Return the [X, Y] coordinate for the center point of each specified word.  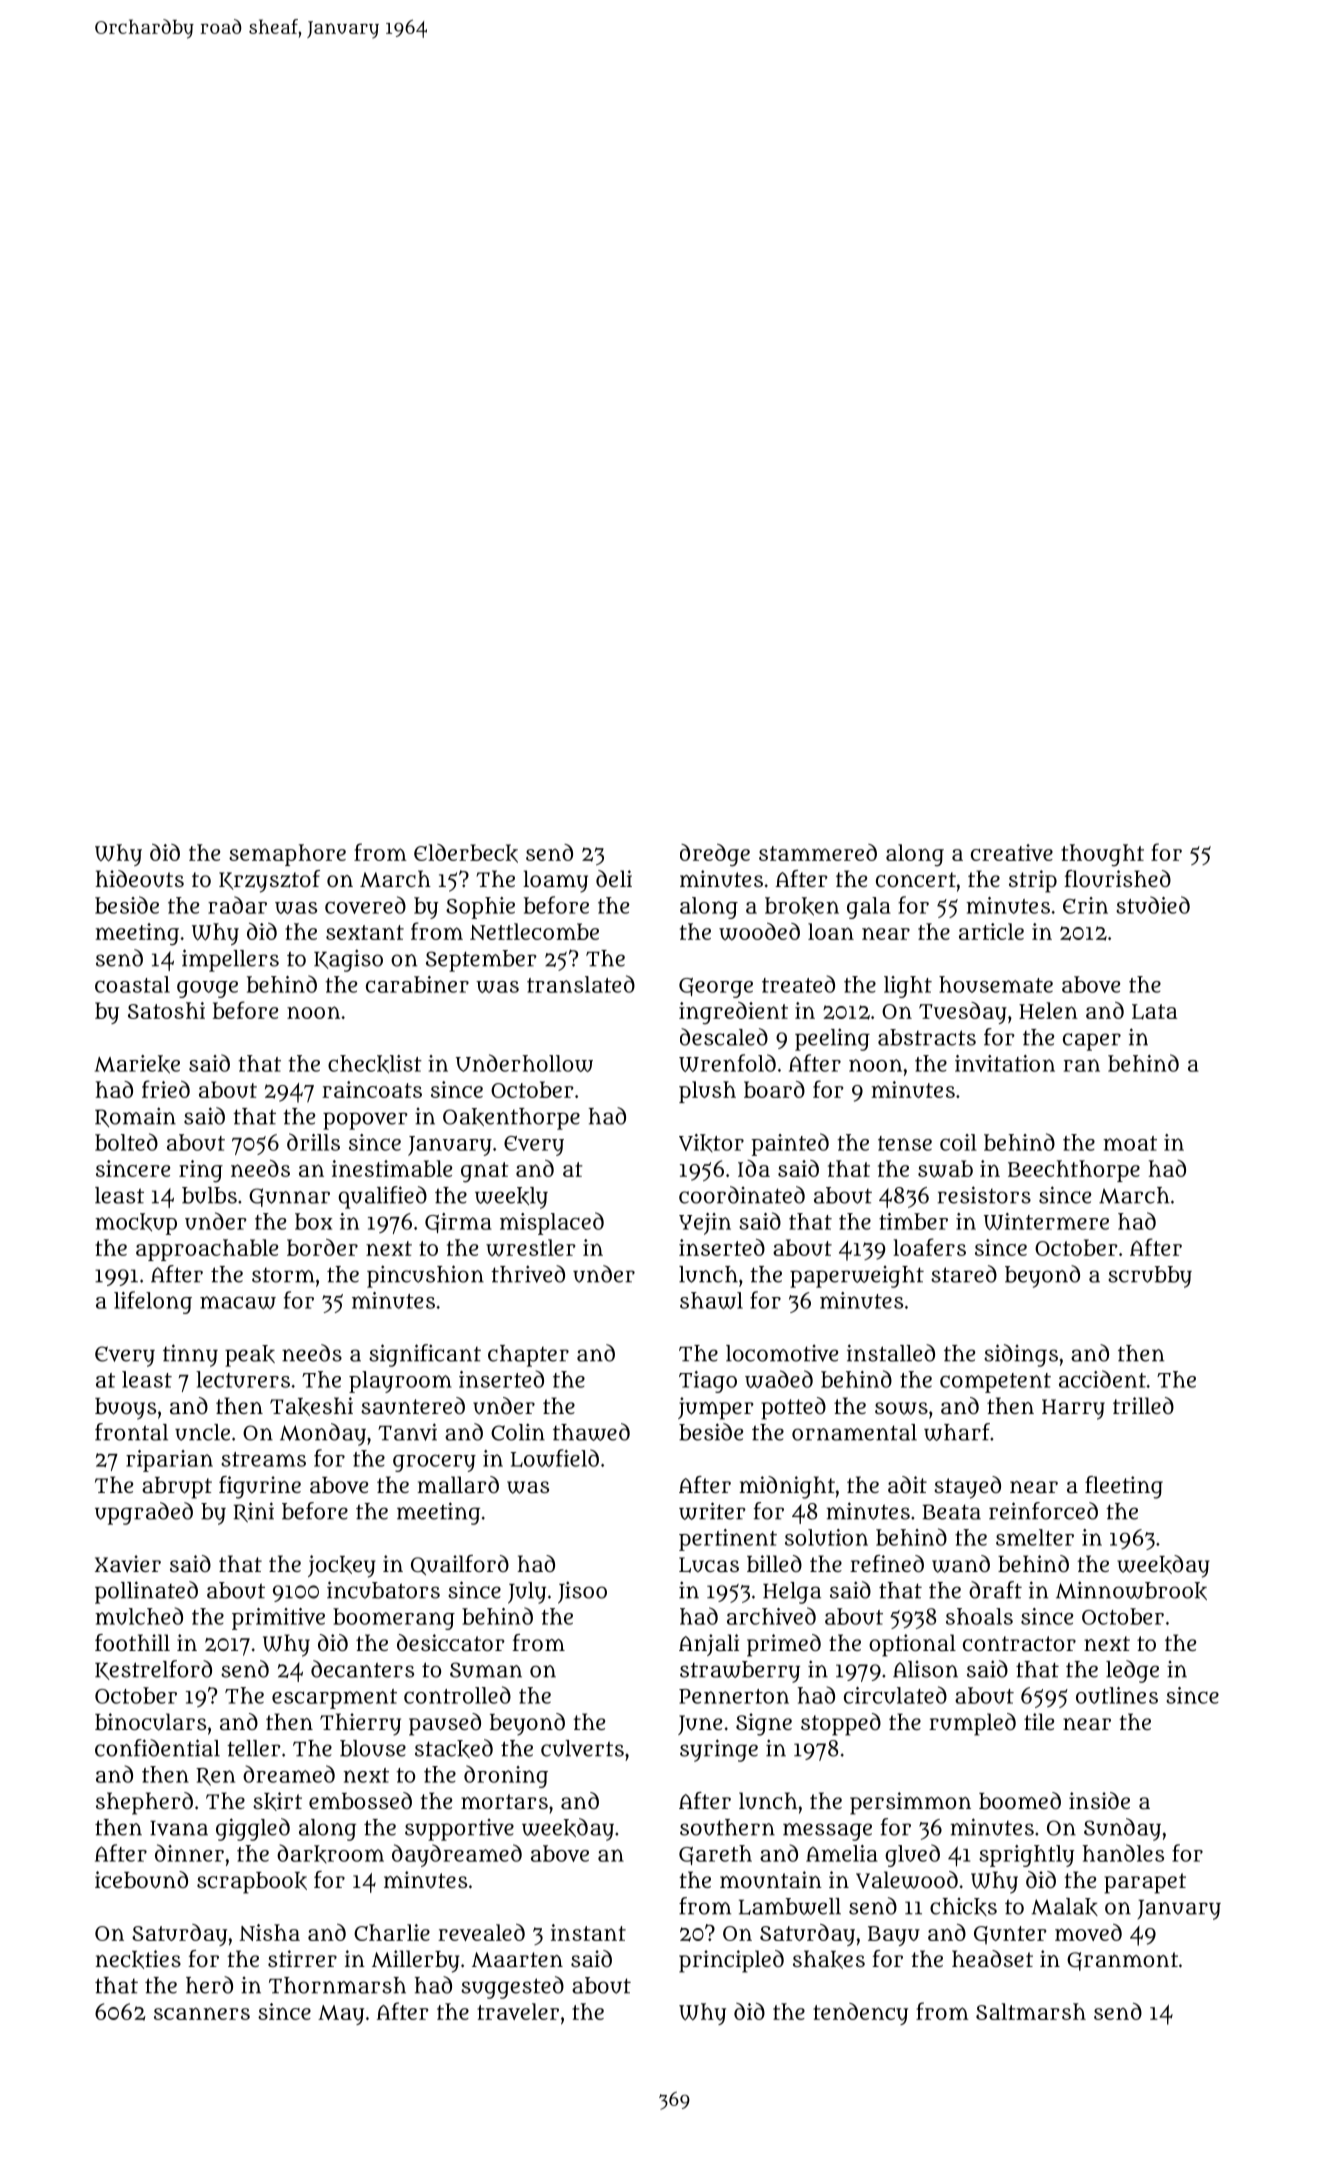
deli [614, 878]
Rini [254, 1512]
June [700, 1725]
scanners [202, 2013]
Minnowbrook [1131, 1590]
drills [313, 1142]
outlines [1117, 1695]
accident [1102, 1379]
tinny [190, 1355]
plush [707, 1092]
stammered [818, 852]
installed [891, 1353]
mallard [458, 1484]
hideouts [139, 879]
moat [1130, 1143]
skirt [277, 1801]
